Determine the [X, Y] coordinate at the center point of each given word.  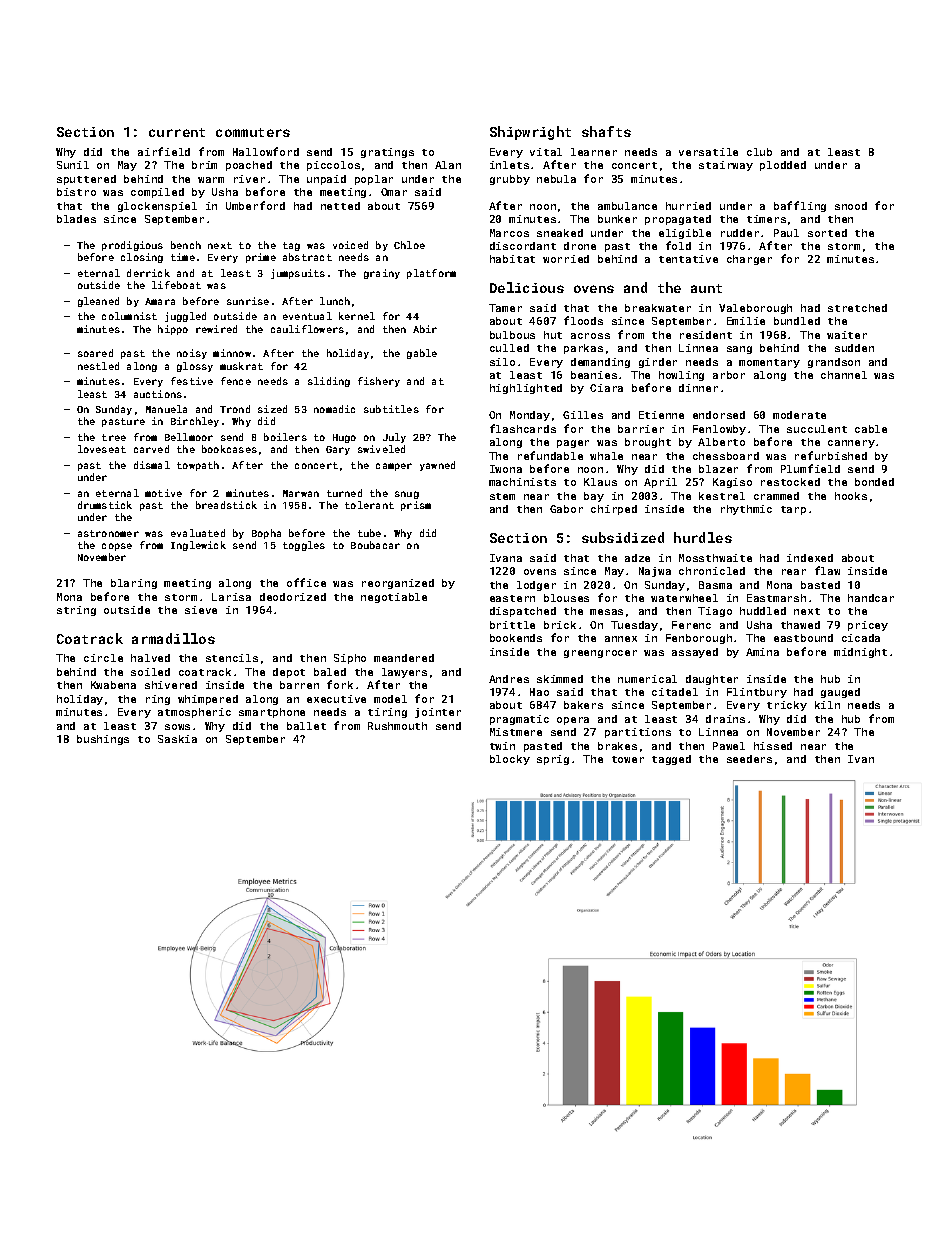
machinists [522, 482]
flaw [827, 570]
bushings [103, 740]
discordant [523, 246]
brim [204, 165]
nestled [98, 366]
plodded [783, 166]
